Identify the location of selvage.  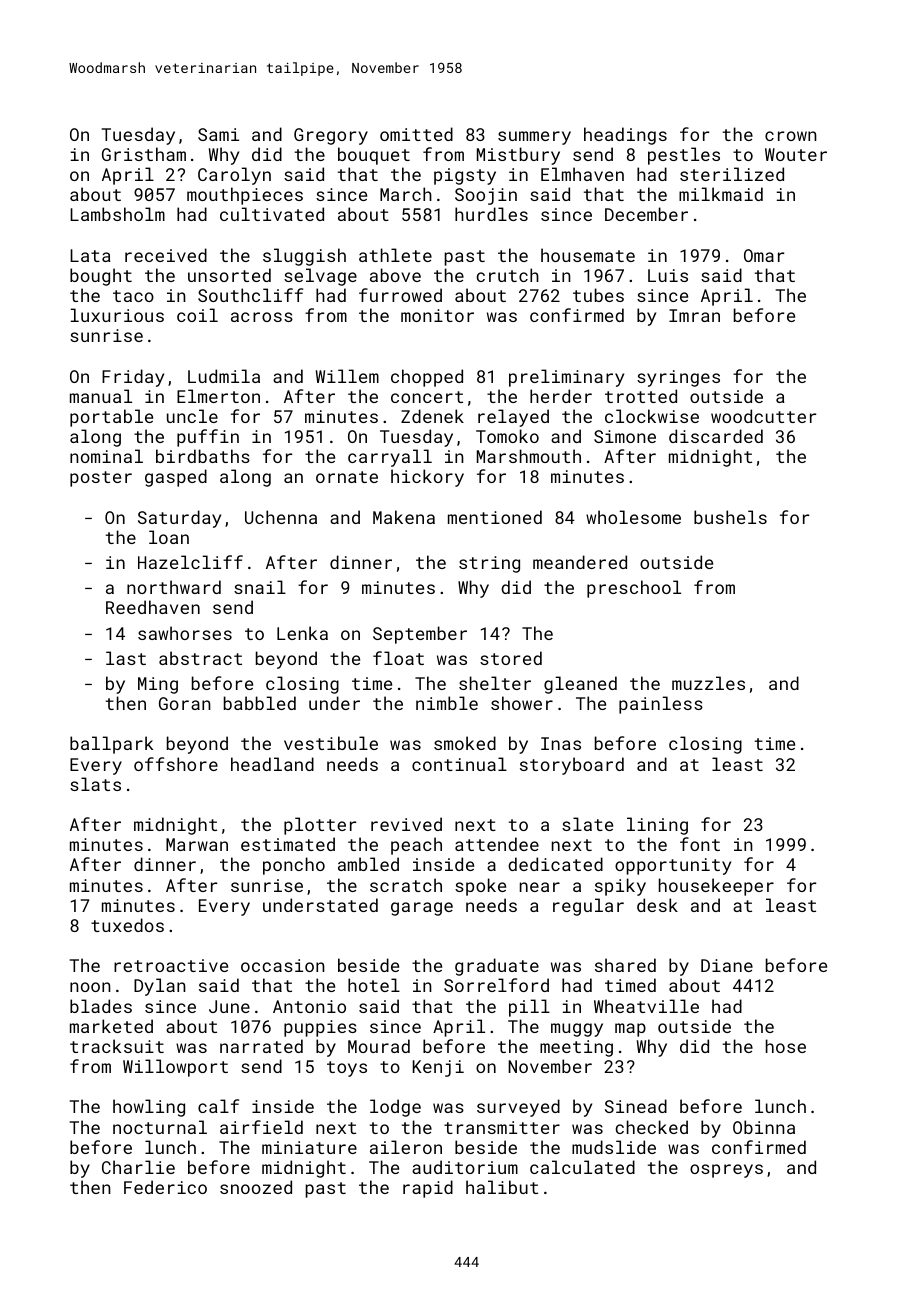
(320, 277).
